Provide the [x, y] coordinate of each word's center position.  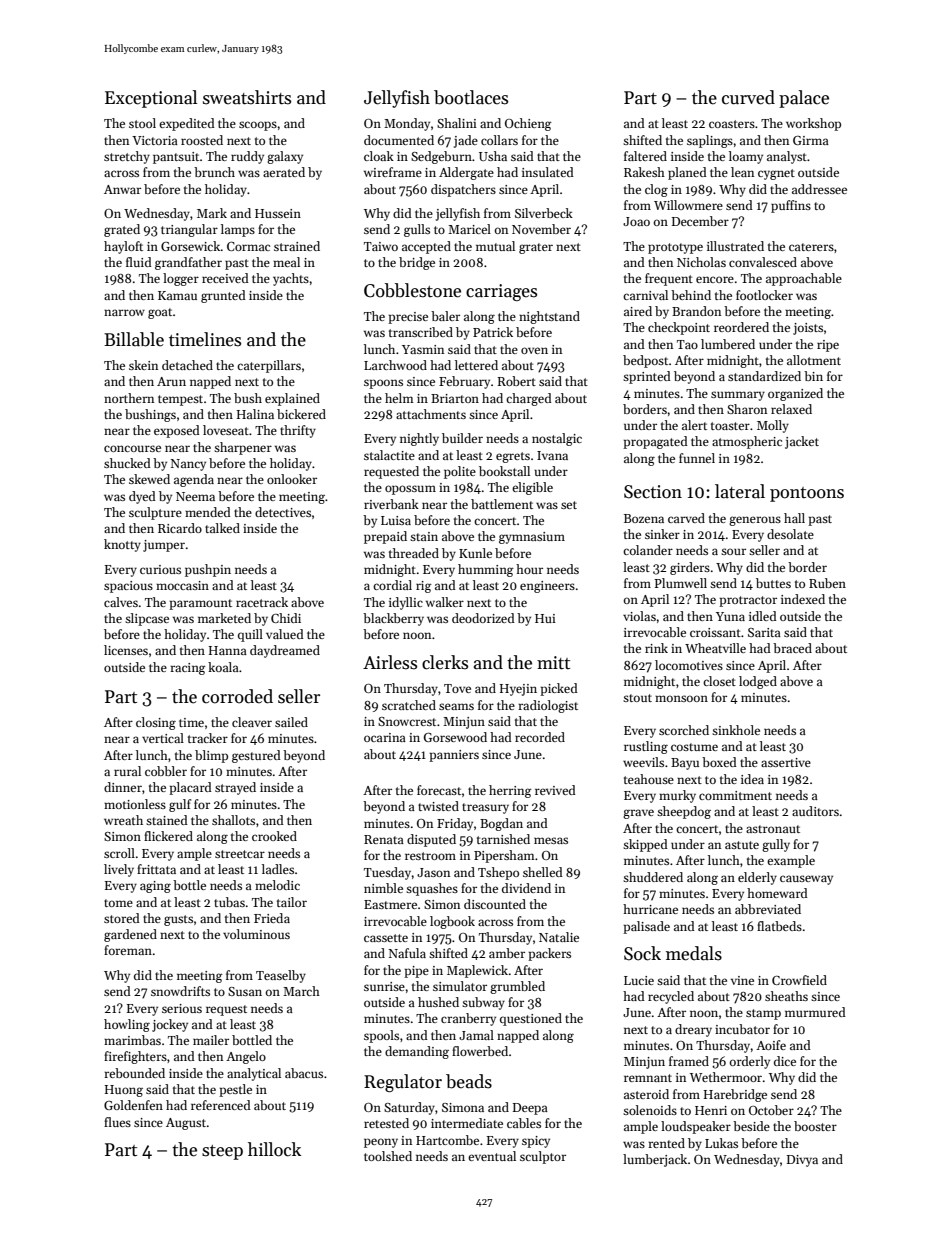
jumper [164, 546]
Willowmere [688, 205]
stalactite [389, 455]
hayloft [123, 247]
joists [808, 329]
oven [534, 350]
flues [117, 1122]
